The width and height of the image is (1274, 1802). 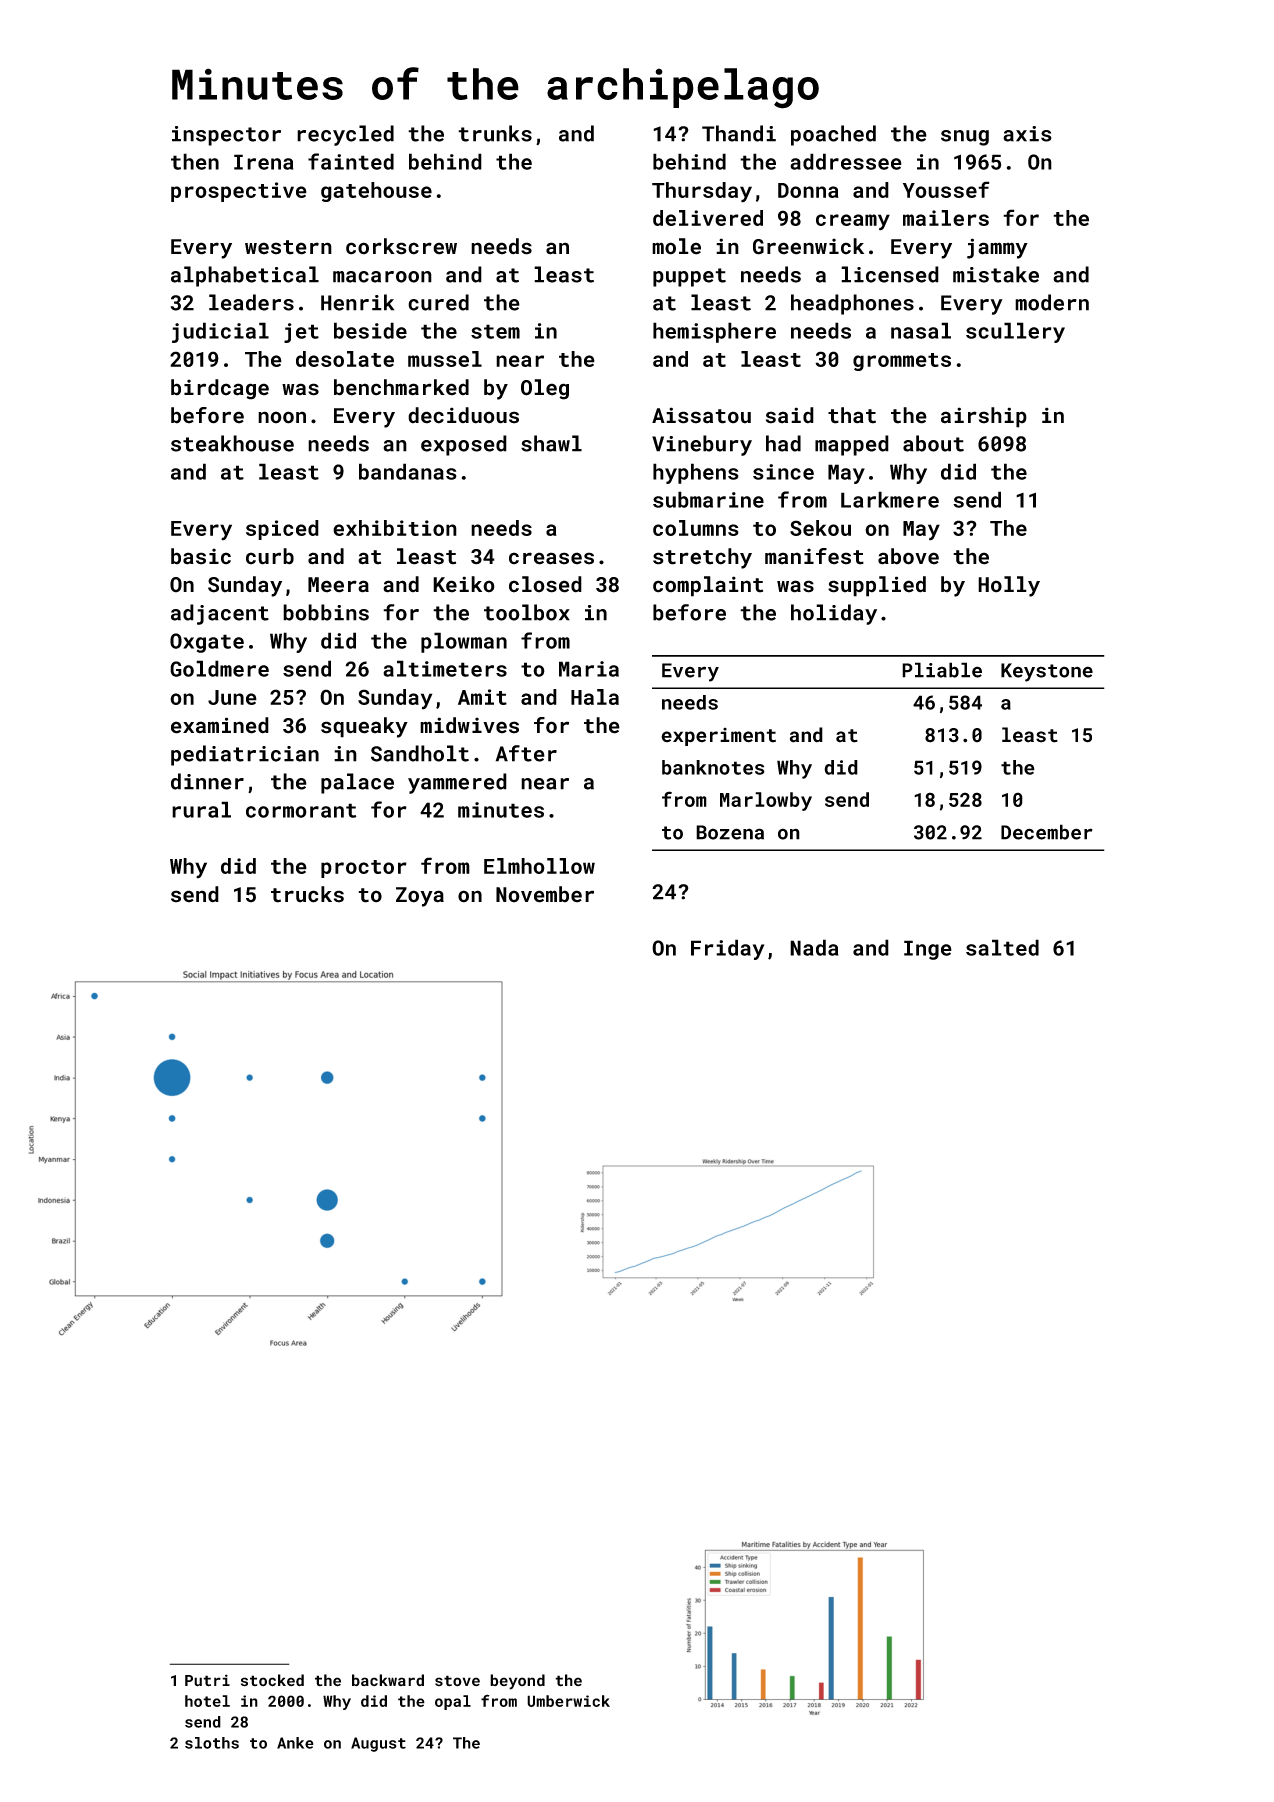 What do you see at coordinates (1052, 302) in the image?
I see `modern` at bounding box center [1052, 302].
